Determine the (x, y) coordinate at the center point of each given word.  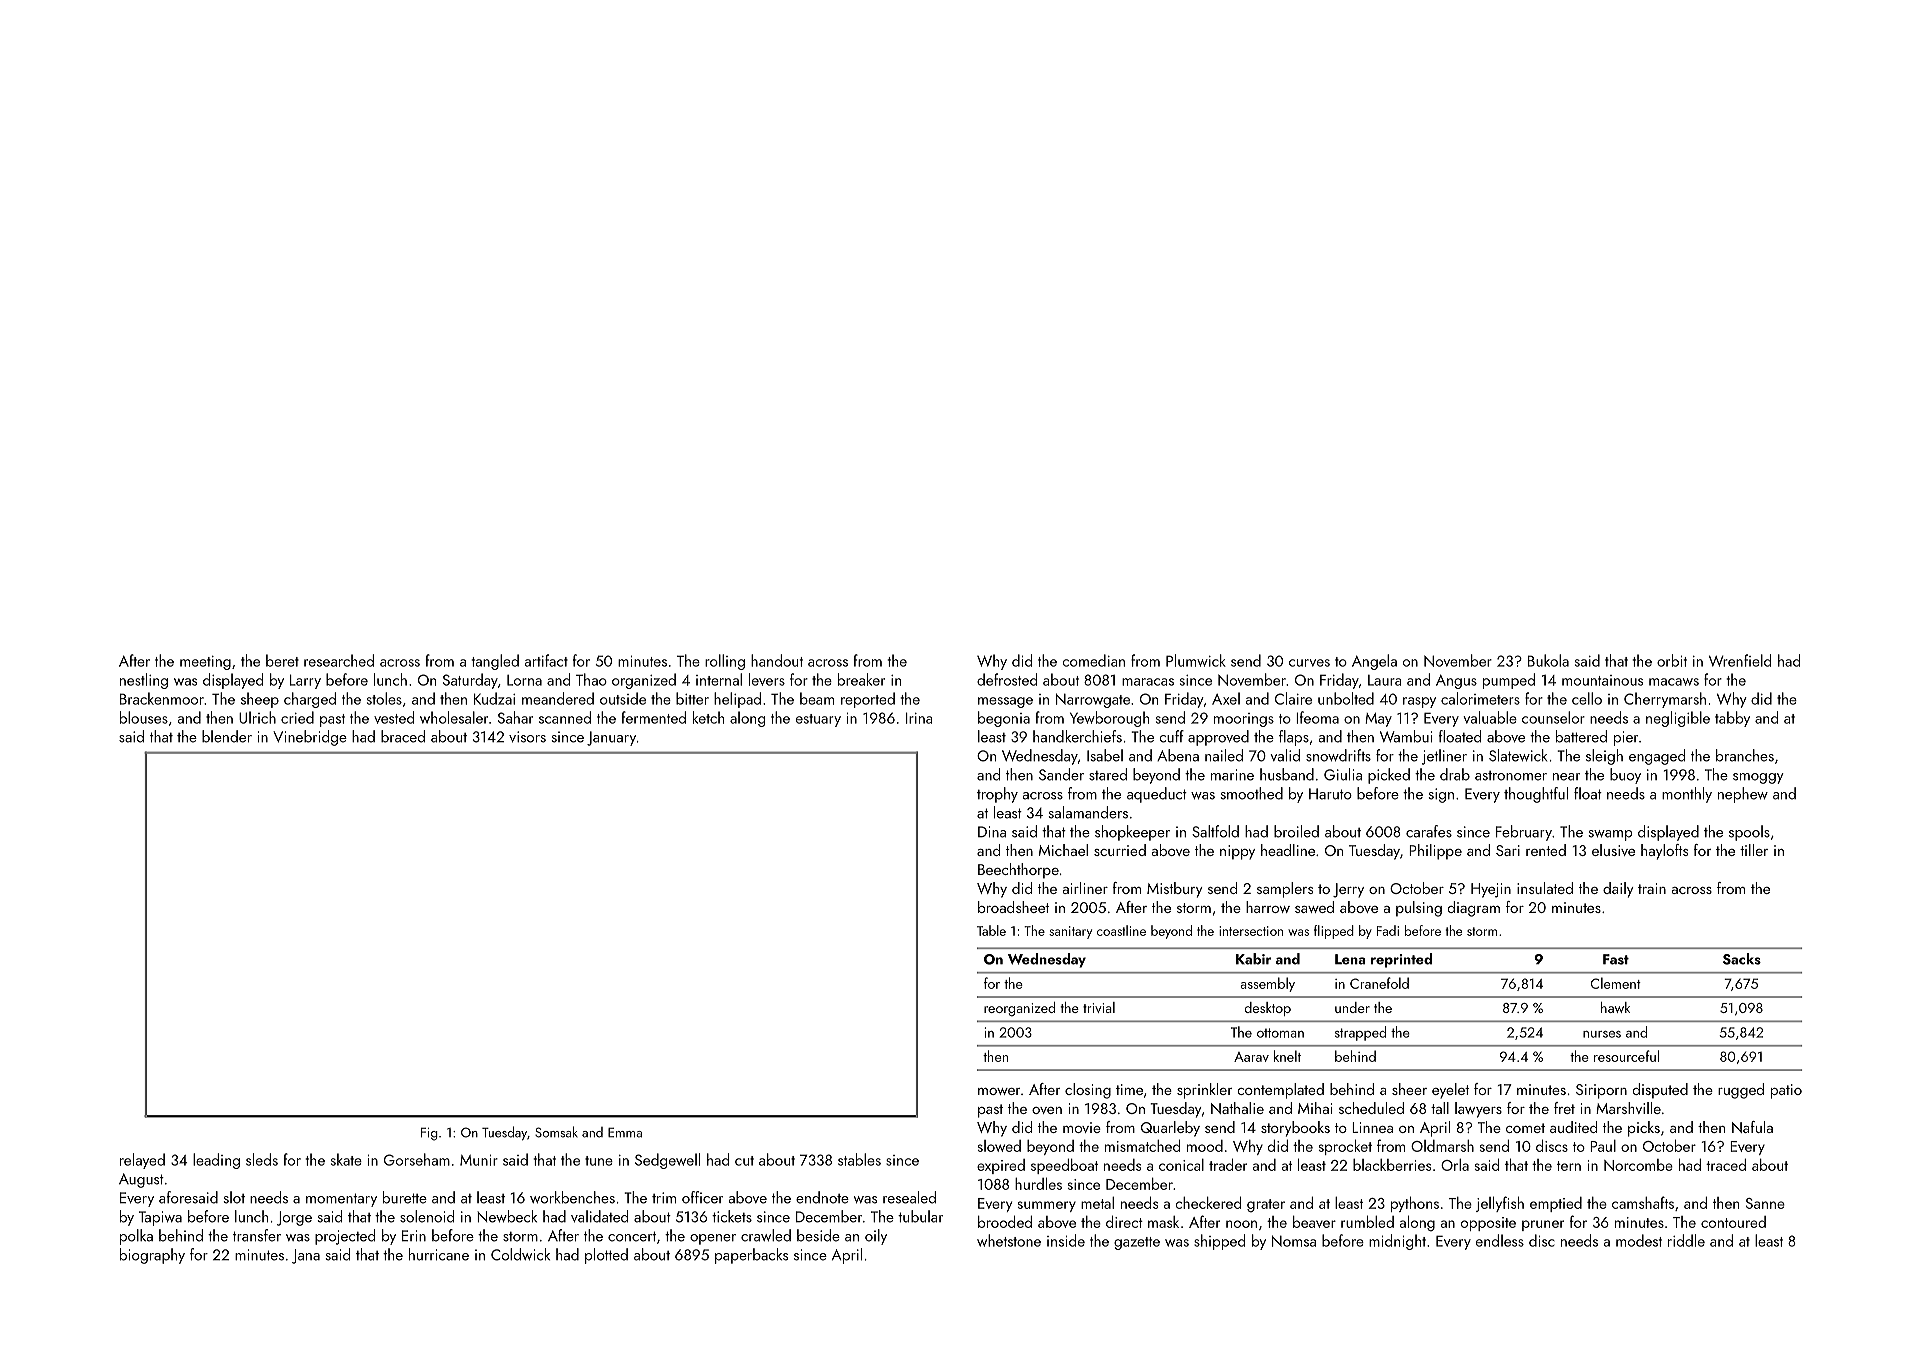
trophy (997, 795)
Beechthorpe (1018, 871)
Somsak (556, 1132)
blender (227, 736)
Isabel (1105, 755)
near (1566, 777)
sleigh (1604, 757)
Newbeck (507, 1216)
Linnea (1372, 1127)
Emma (625, 1132)
